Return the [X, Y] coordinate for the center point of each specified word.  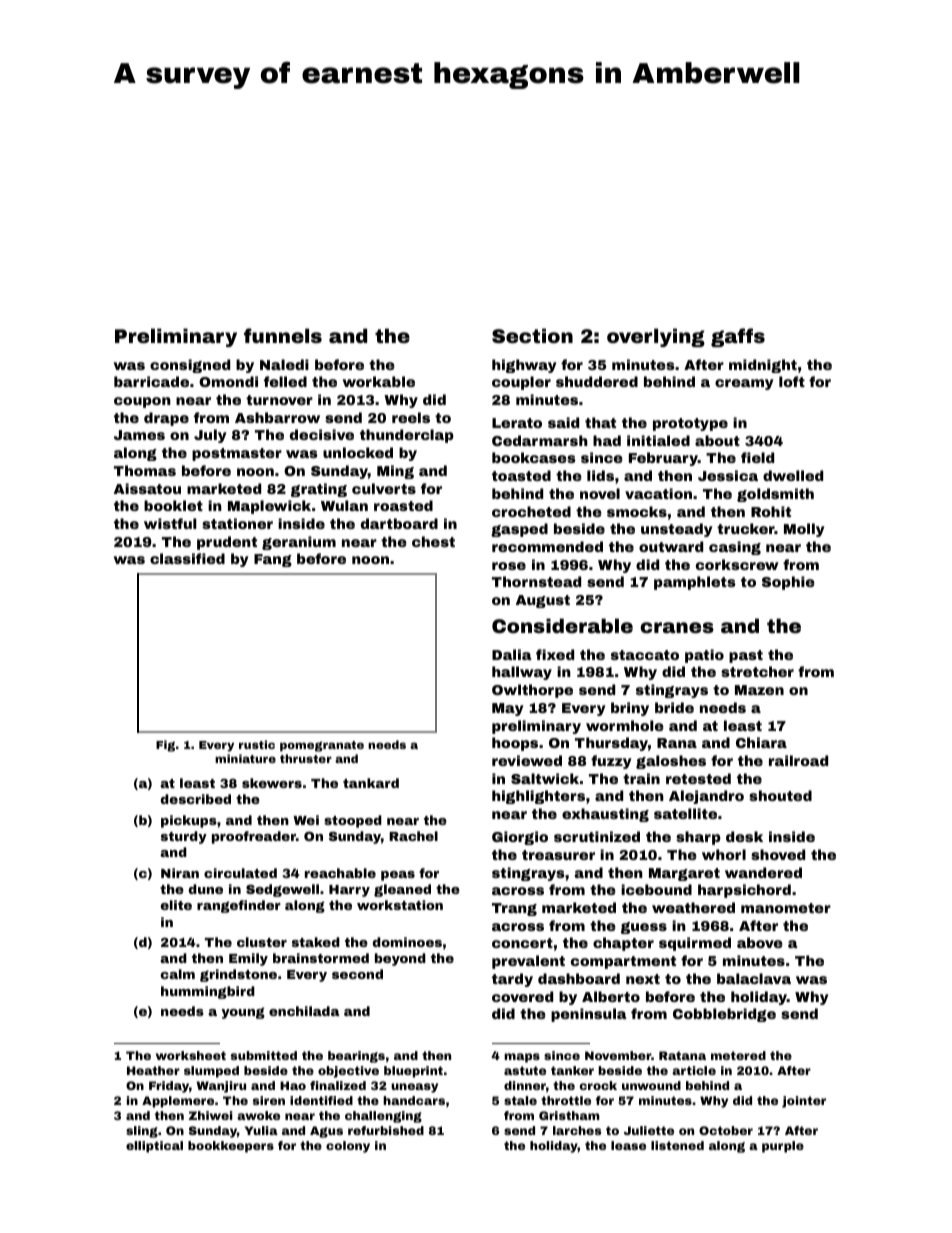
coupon [142, 402]
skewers [272, 783]
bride [674, 707]
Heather [153, 1070]
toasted [521, 475]
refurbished [386, 1130]
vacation [658, 493]
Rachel [413, 836]
